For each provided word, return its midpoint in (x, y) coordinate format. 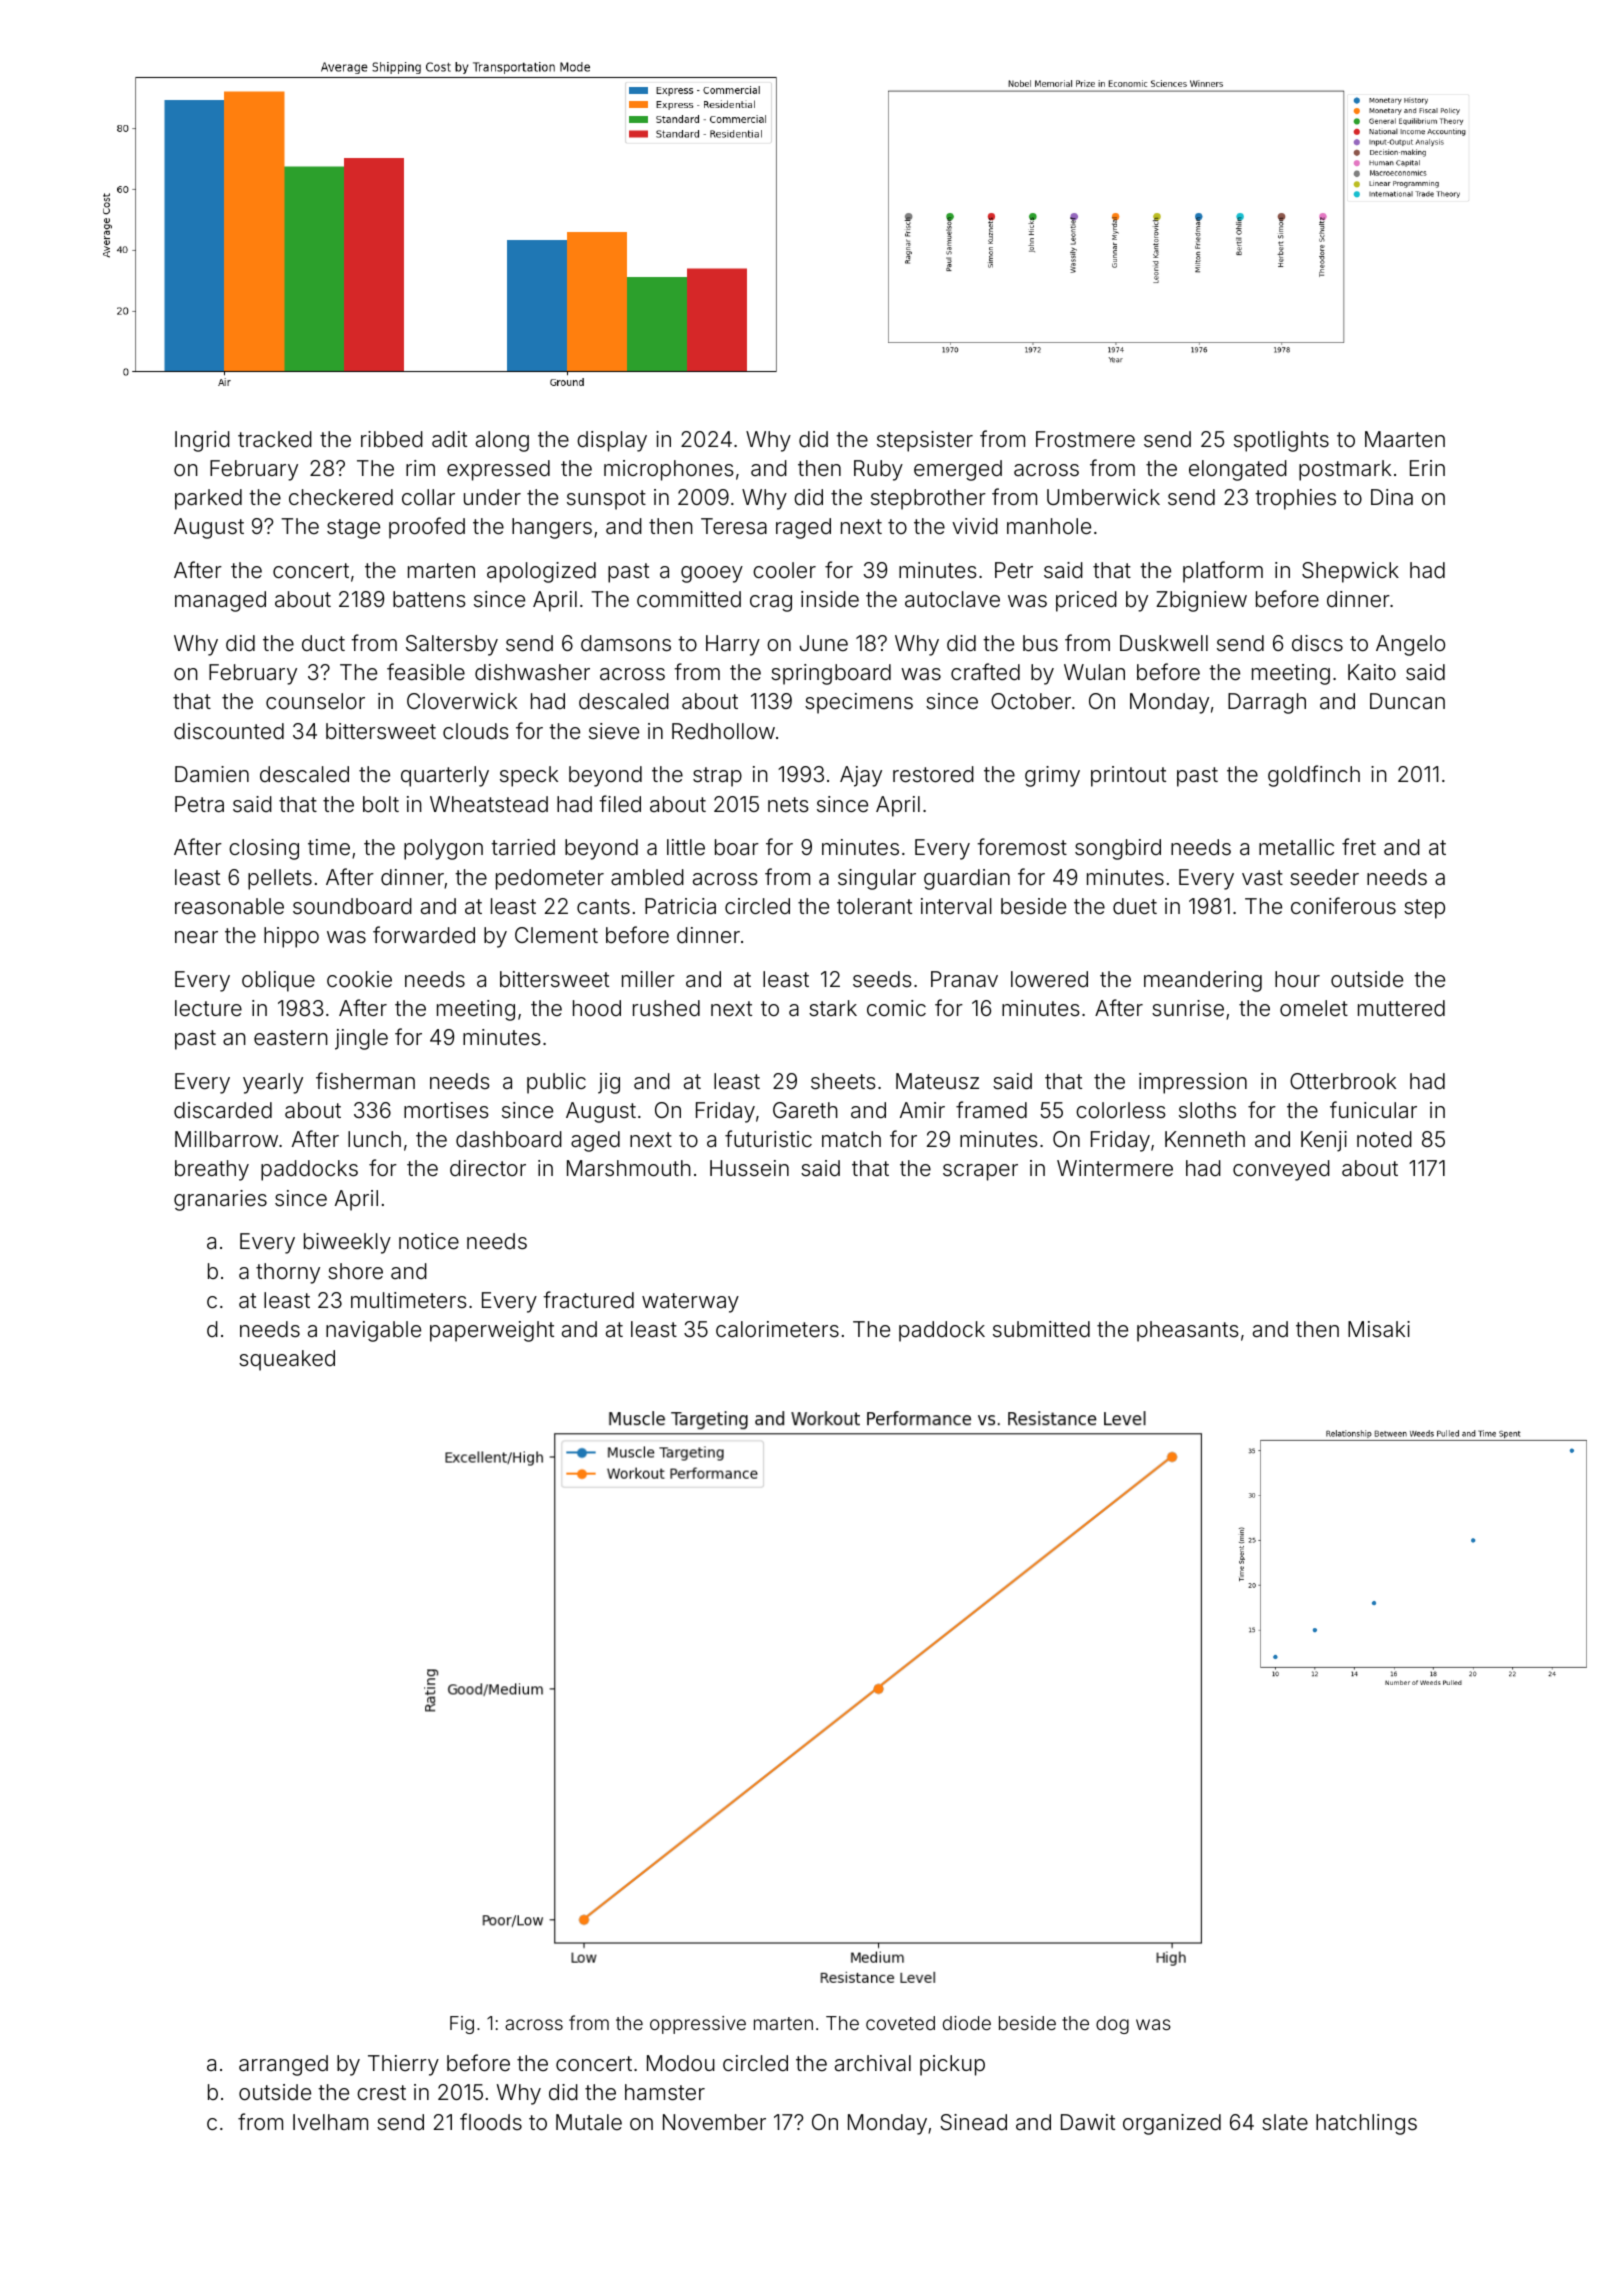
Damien (212, 774)
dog (1112, 2025)
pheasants (1188, 1331)
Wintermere (1115, 1168)
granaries (220, 1200)
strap (717, 777)
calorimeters (777, 1329)
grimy (1052, 776)
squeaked (287, 1360)
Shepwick (1350, 572)
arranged (283, 2065)
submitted (1041, 1329)
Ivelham (330, 2122)
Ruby (878, 470)
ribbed (392, 439)
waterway (690, 1303)
